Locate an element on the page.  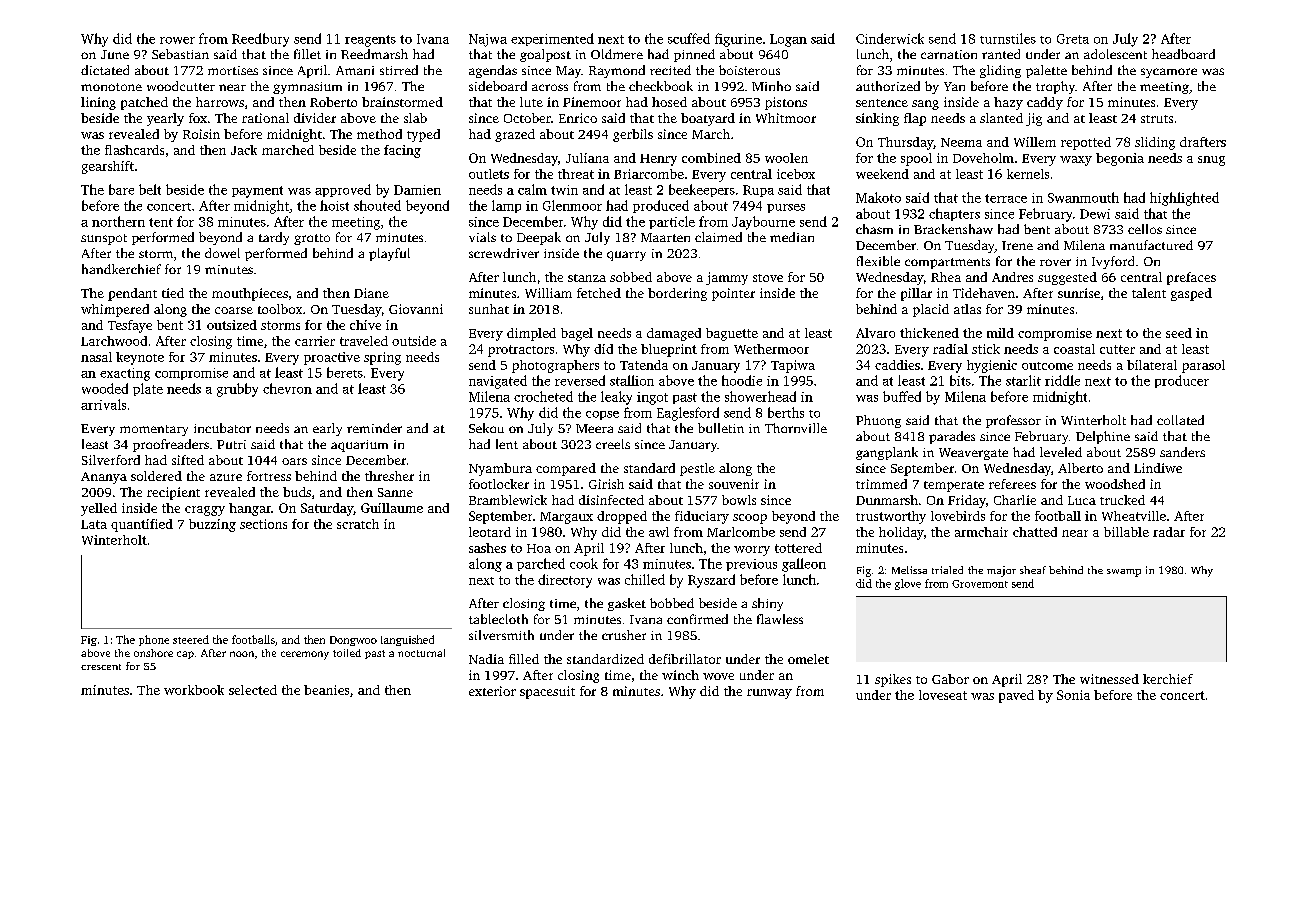
reagents is located at coordinates (370, 41).
